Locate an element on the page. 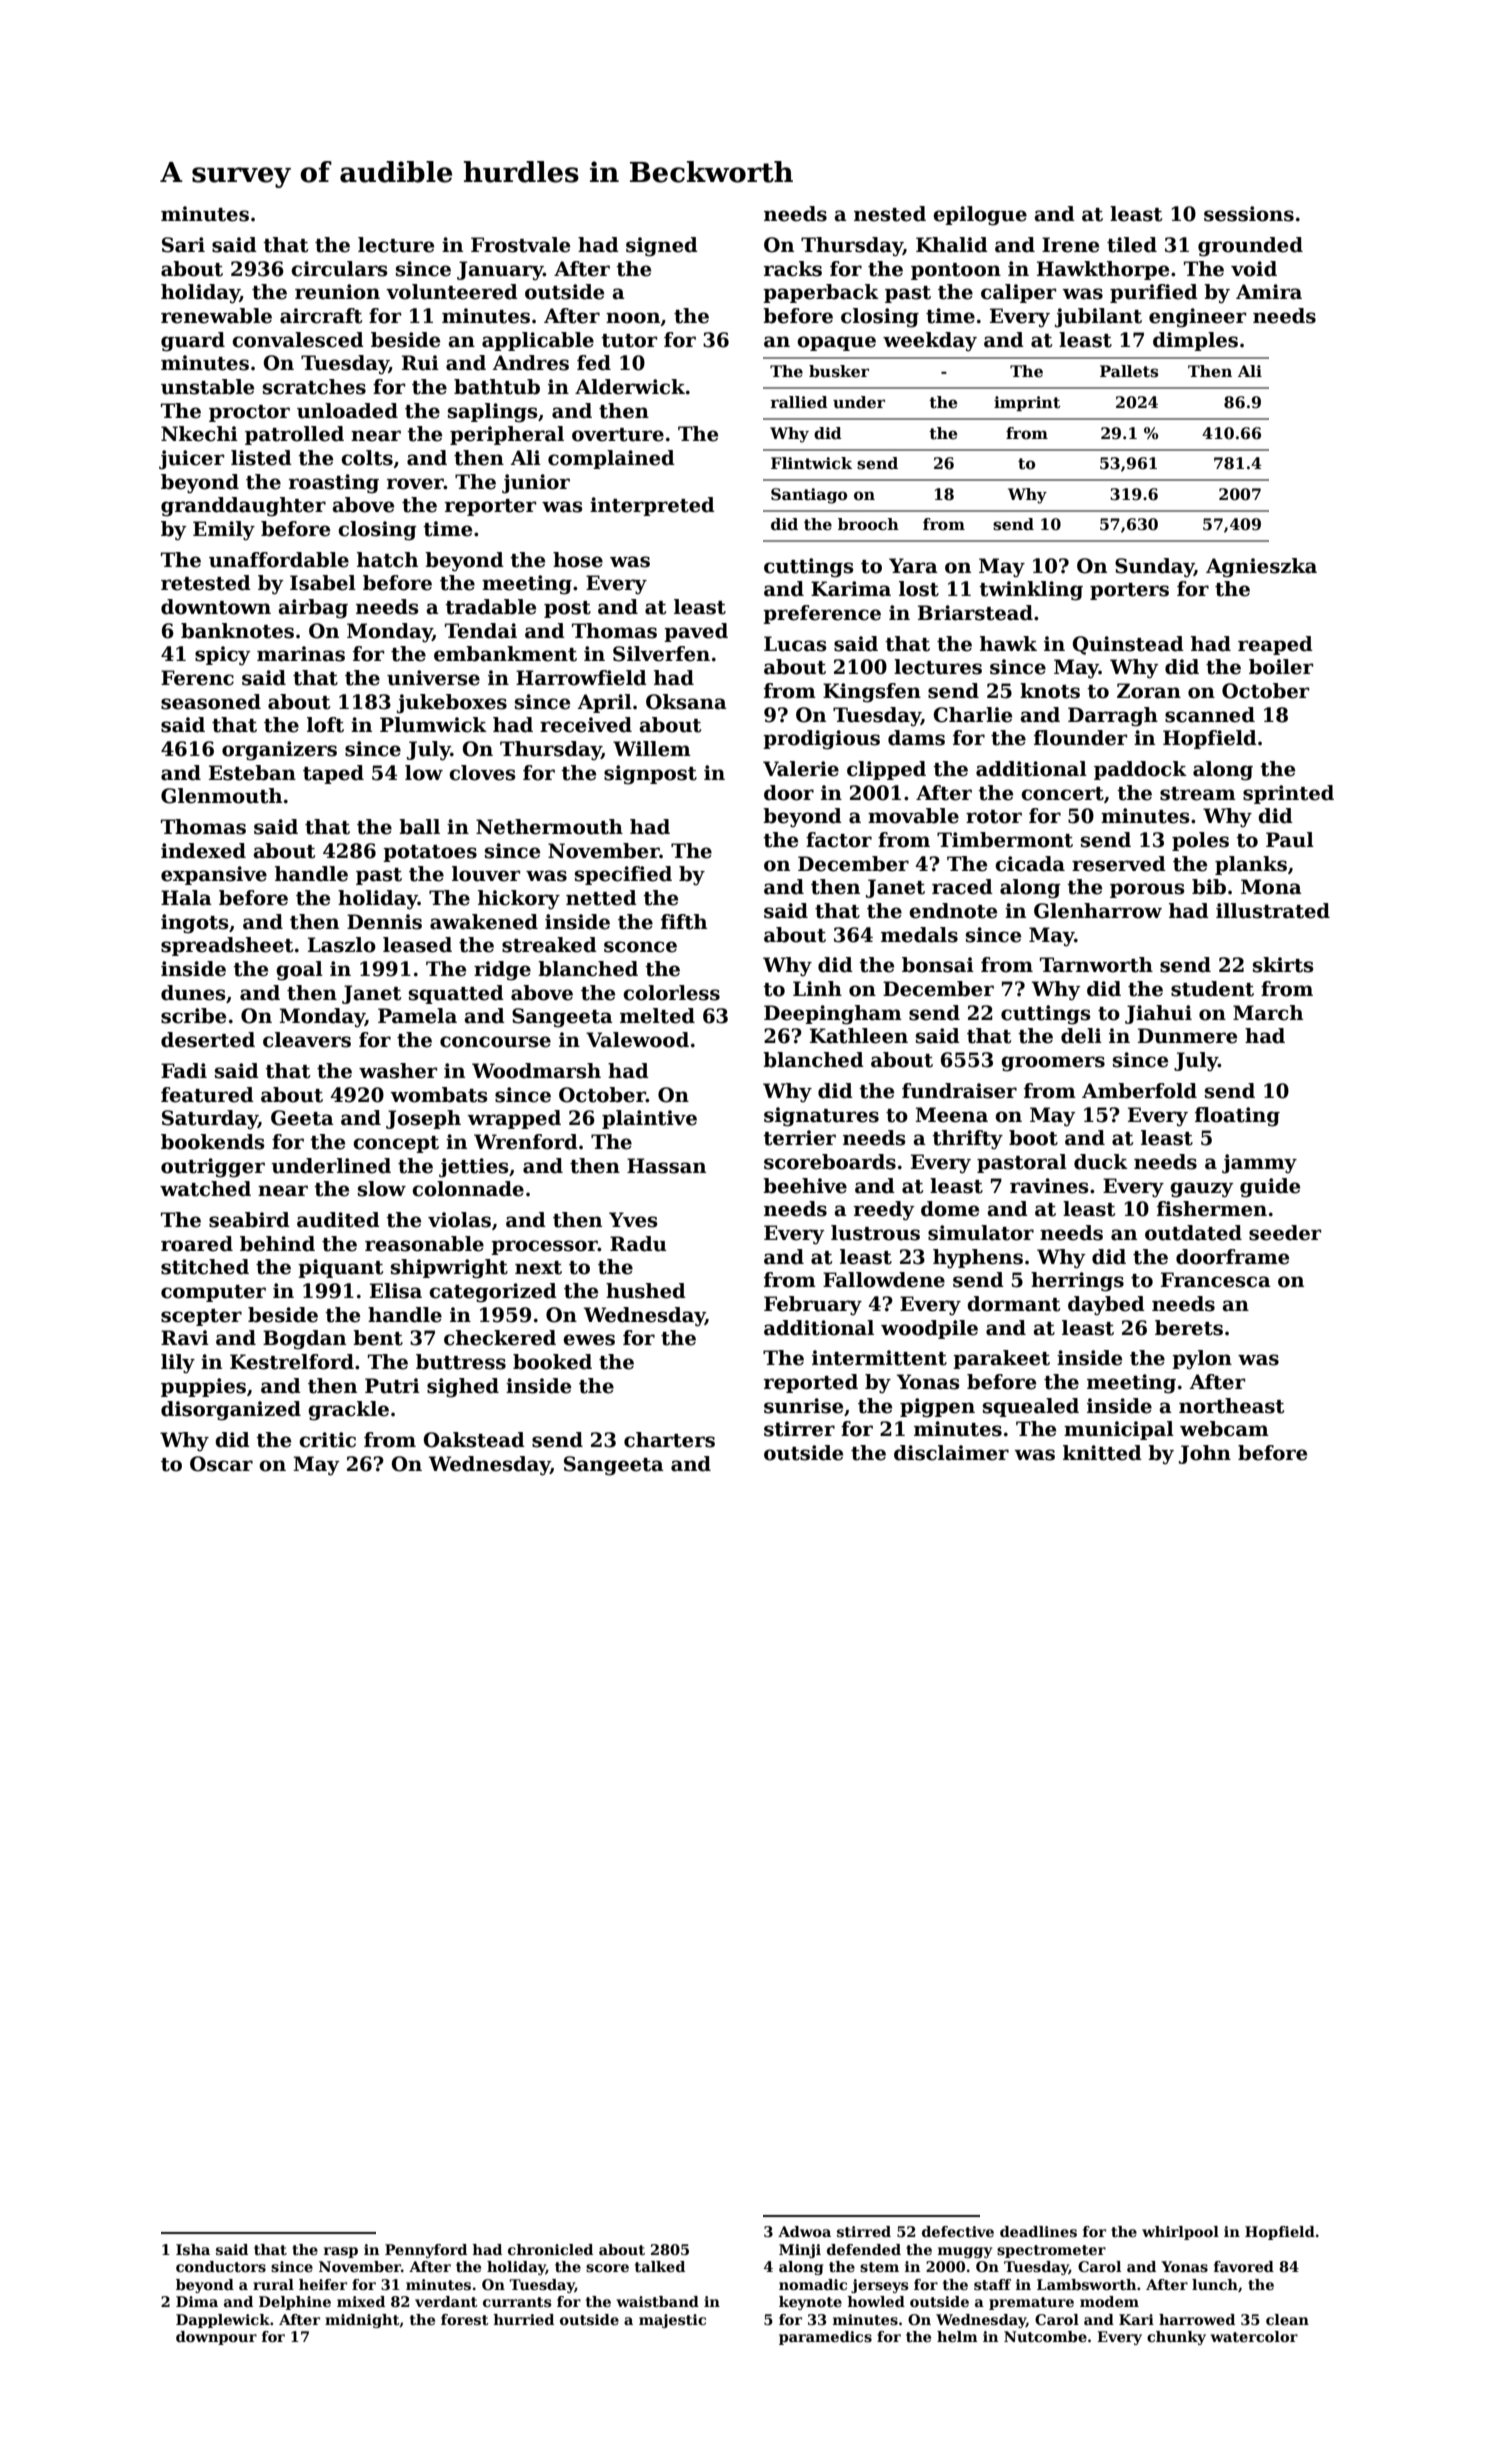 The image size is (1496, 2464). Amberfold is located at coordinates (1139, 1091).
